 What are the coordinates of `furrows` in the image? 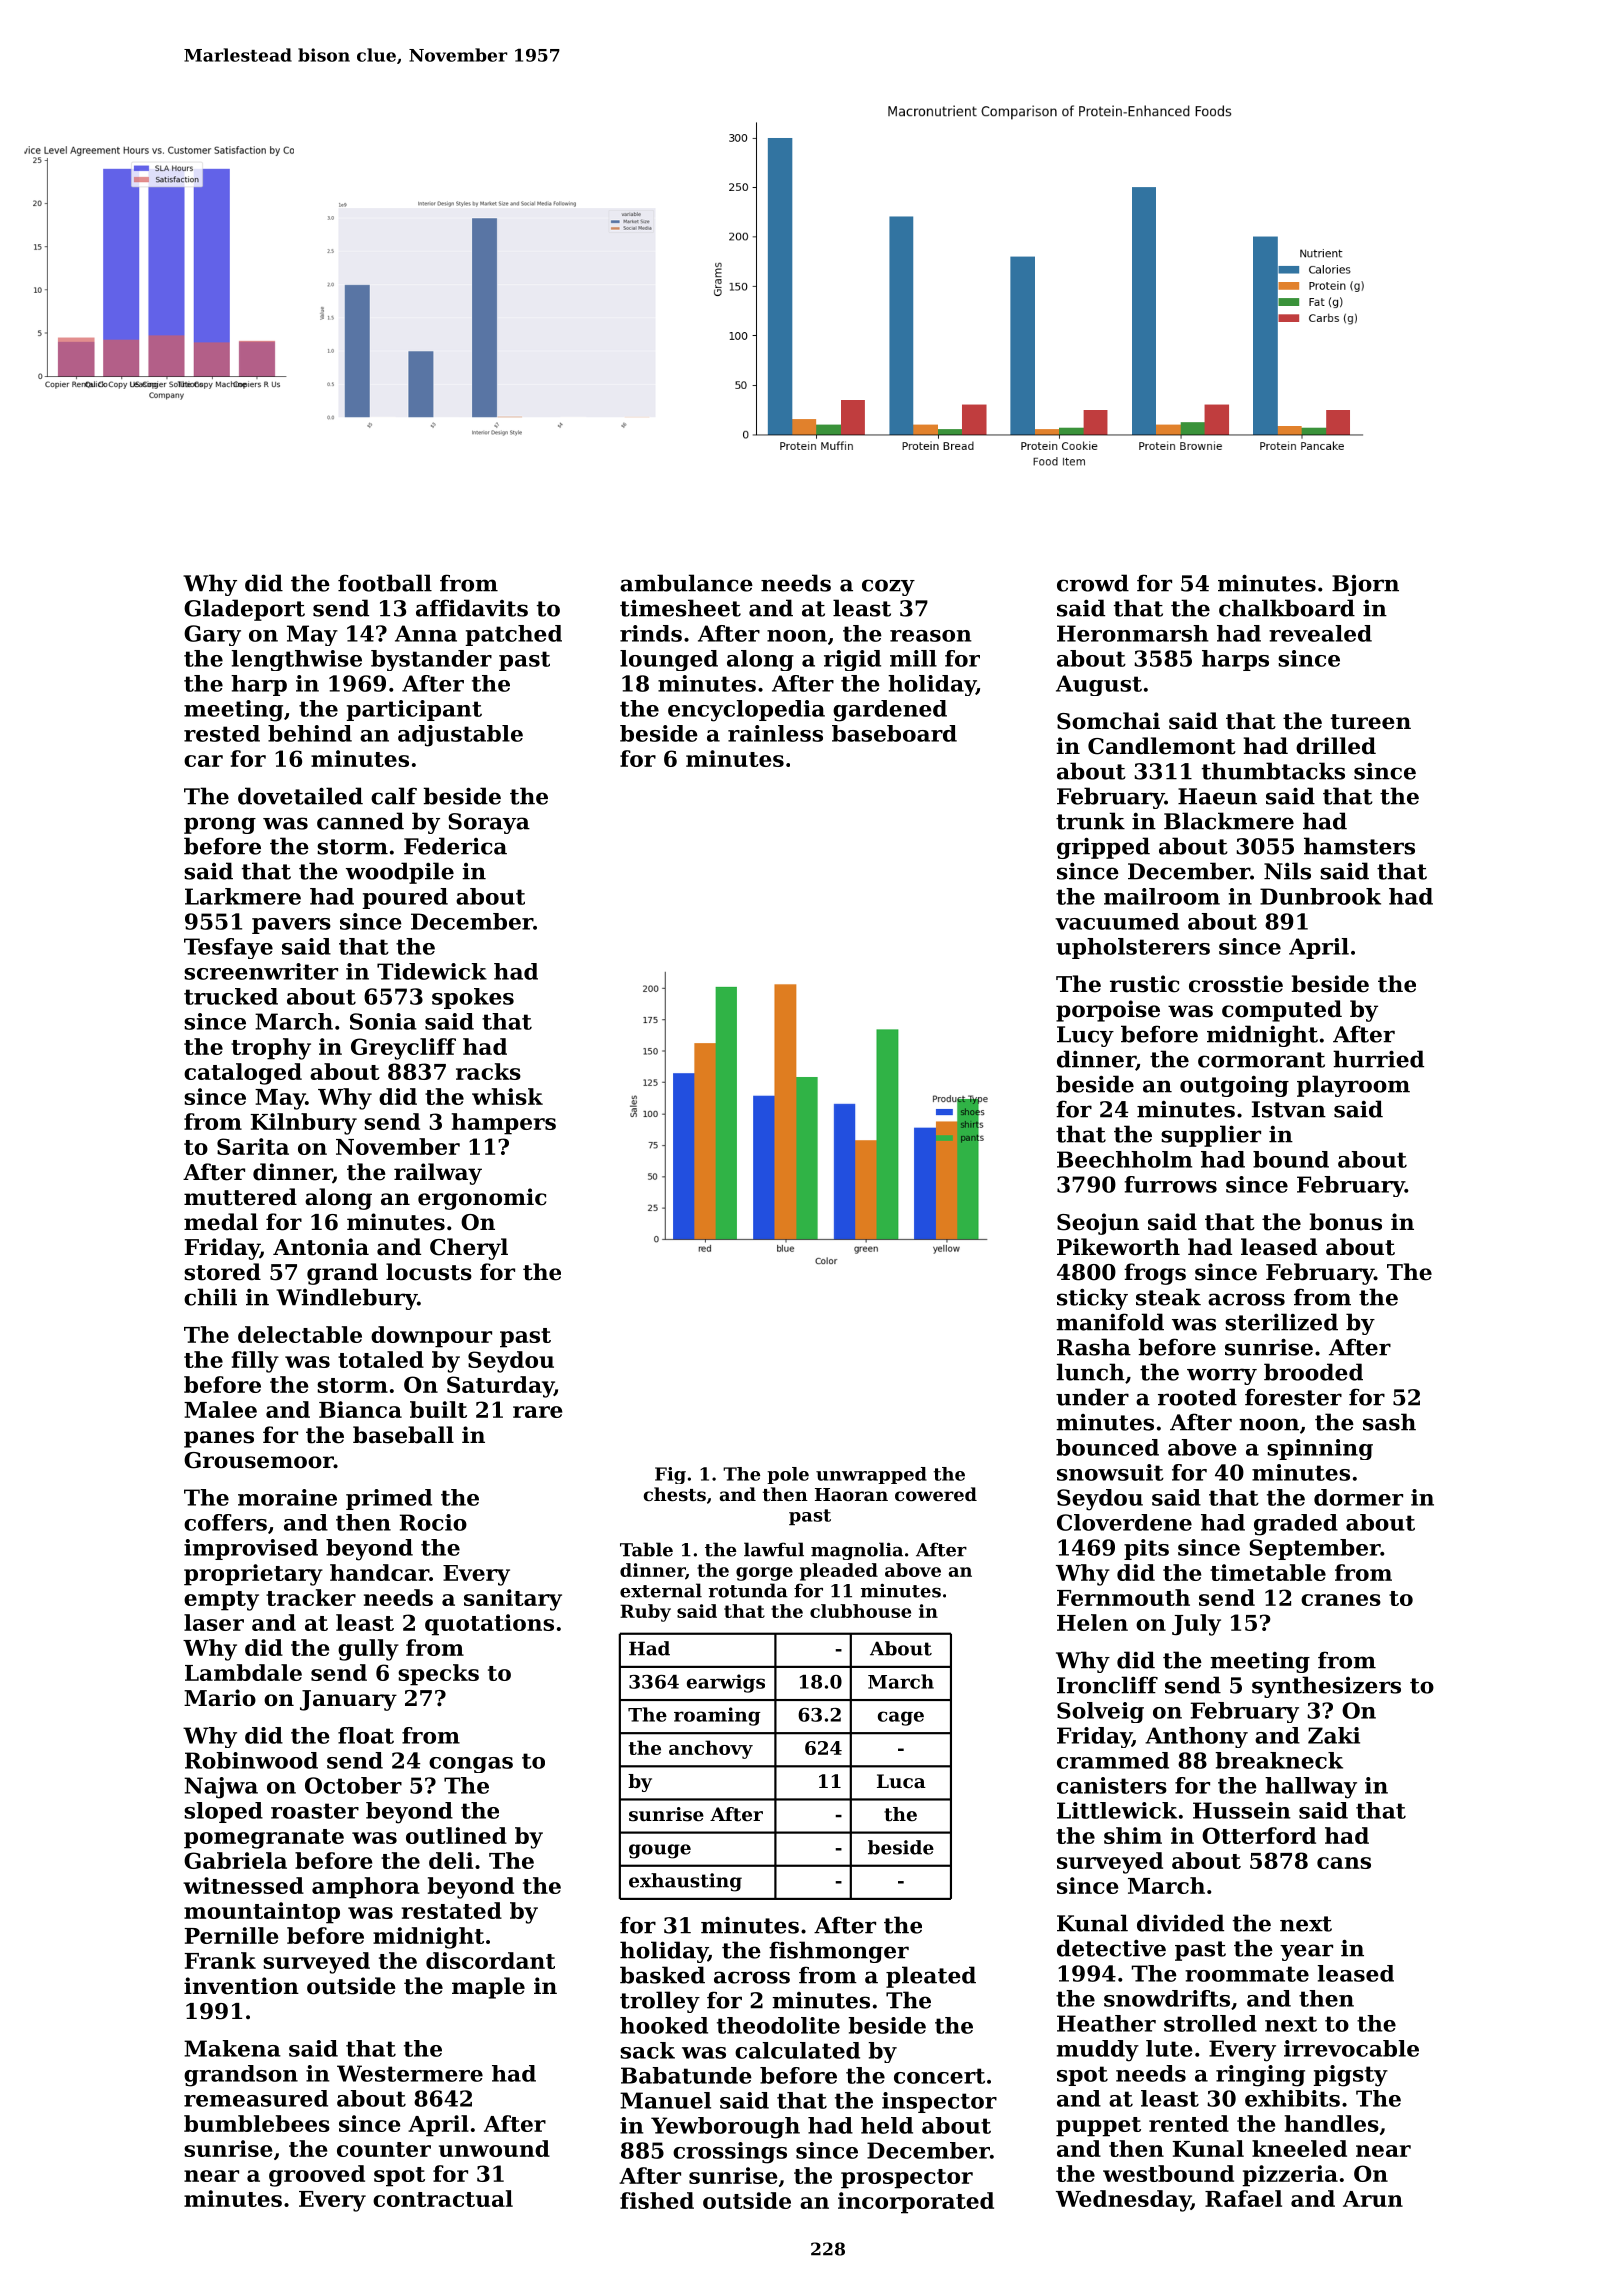 It's located at (1170, 1184).
